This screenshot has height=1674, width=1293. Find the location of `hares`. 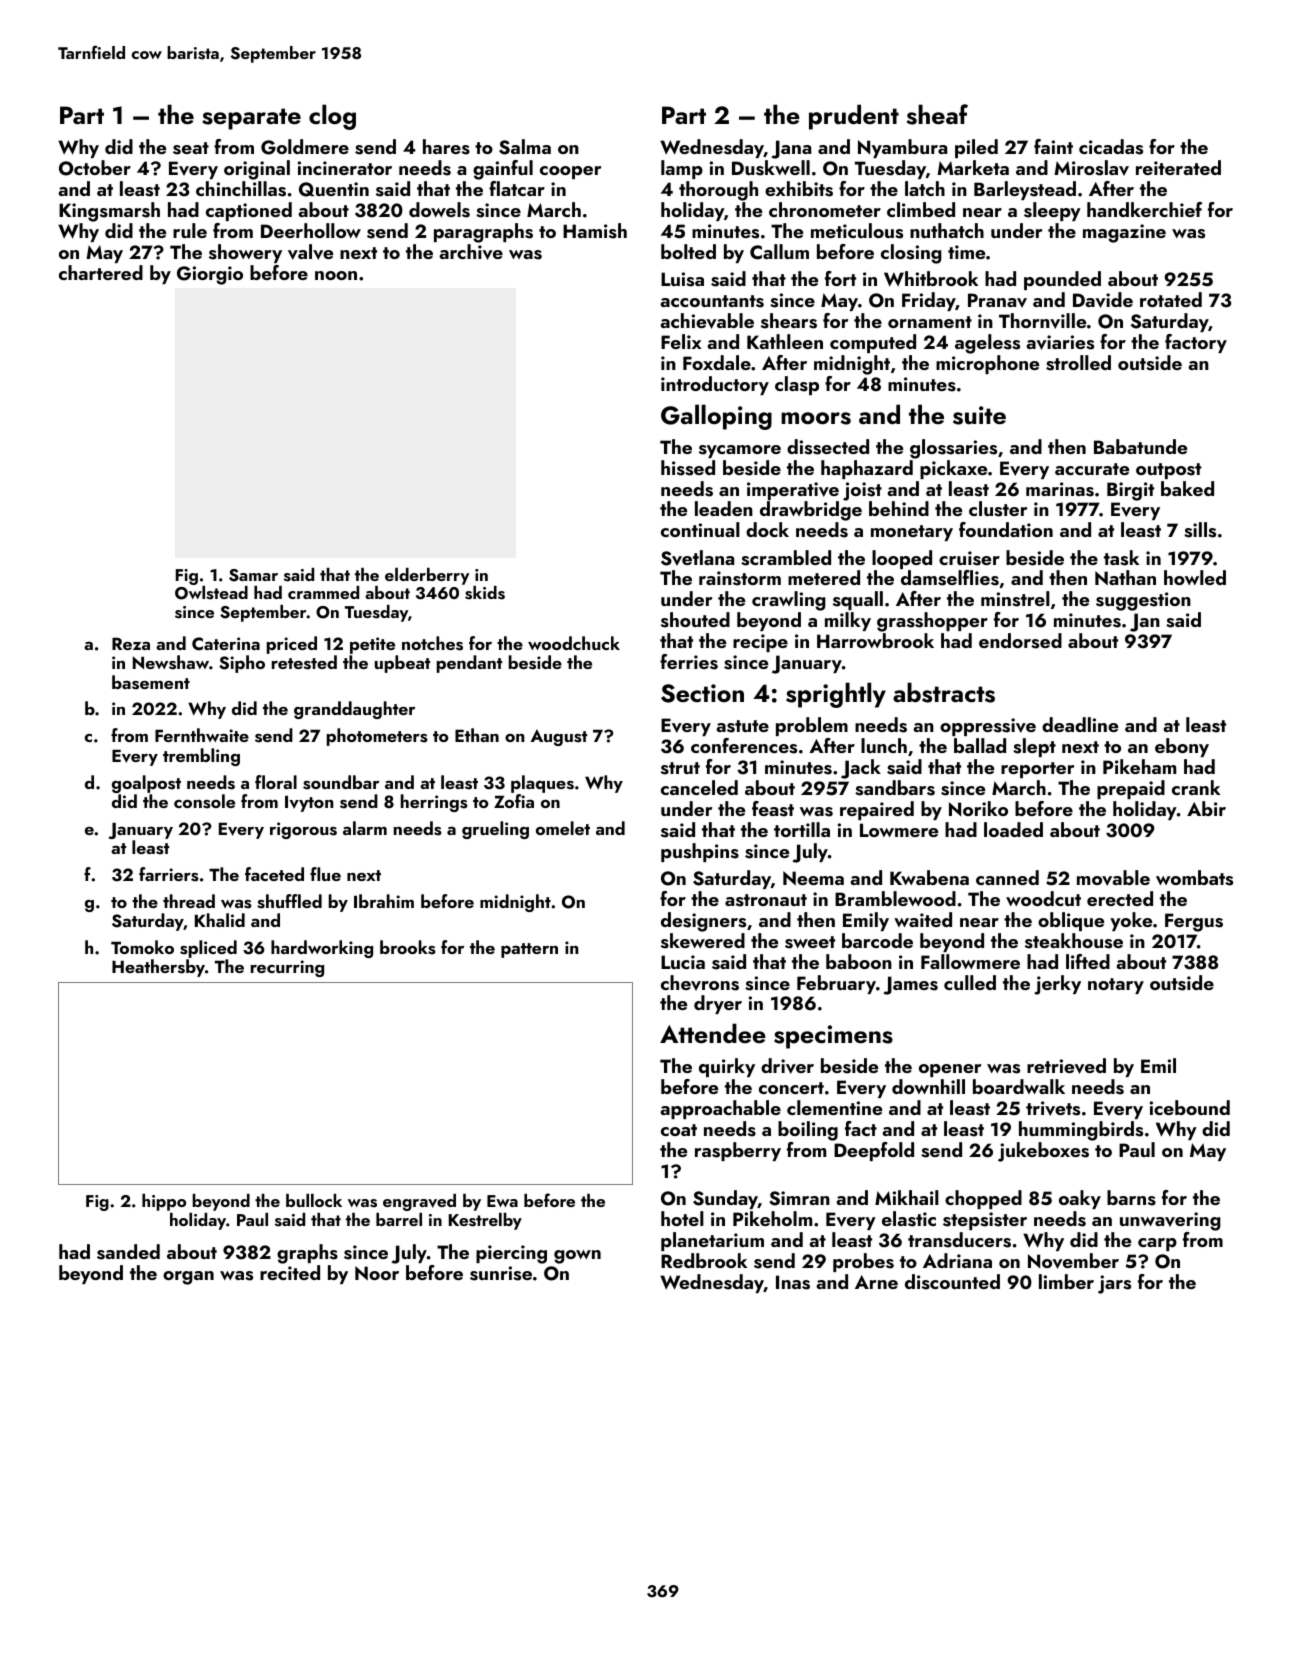

hares is located at coordinates (446, 147).
